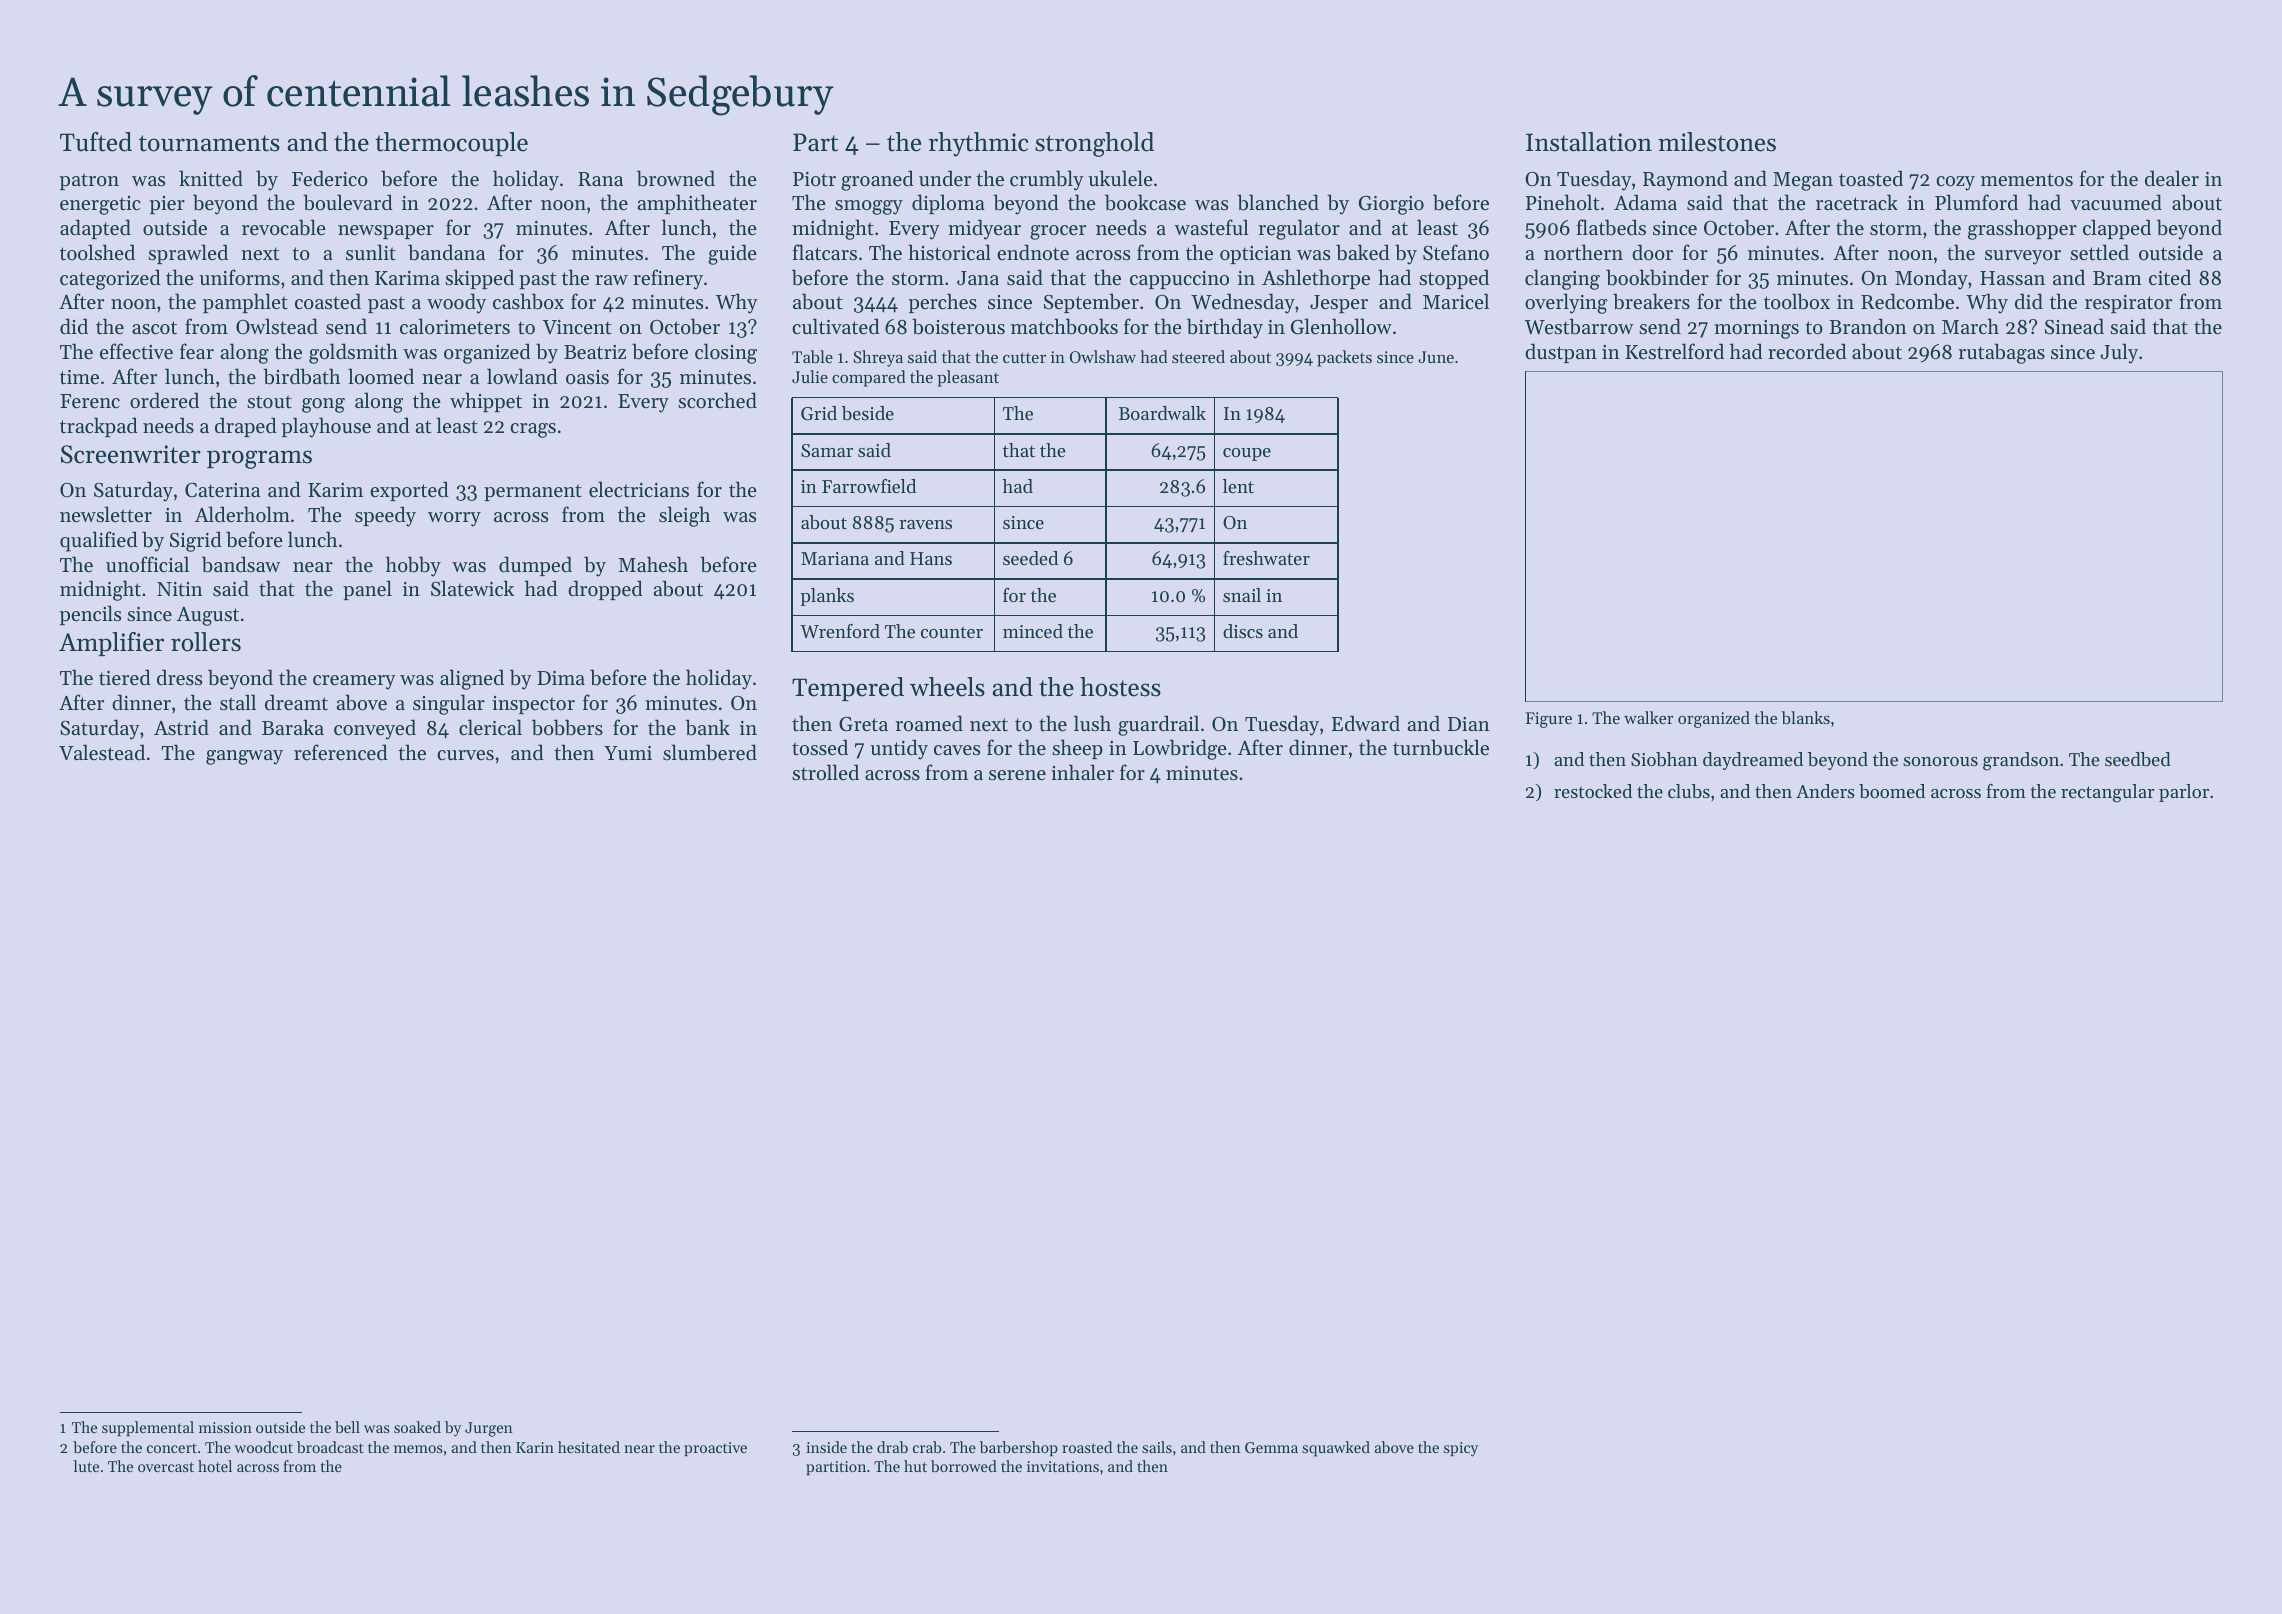  Describe the element at coordinates (2107, 793) in the image. I see `rectangular` at that location.
